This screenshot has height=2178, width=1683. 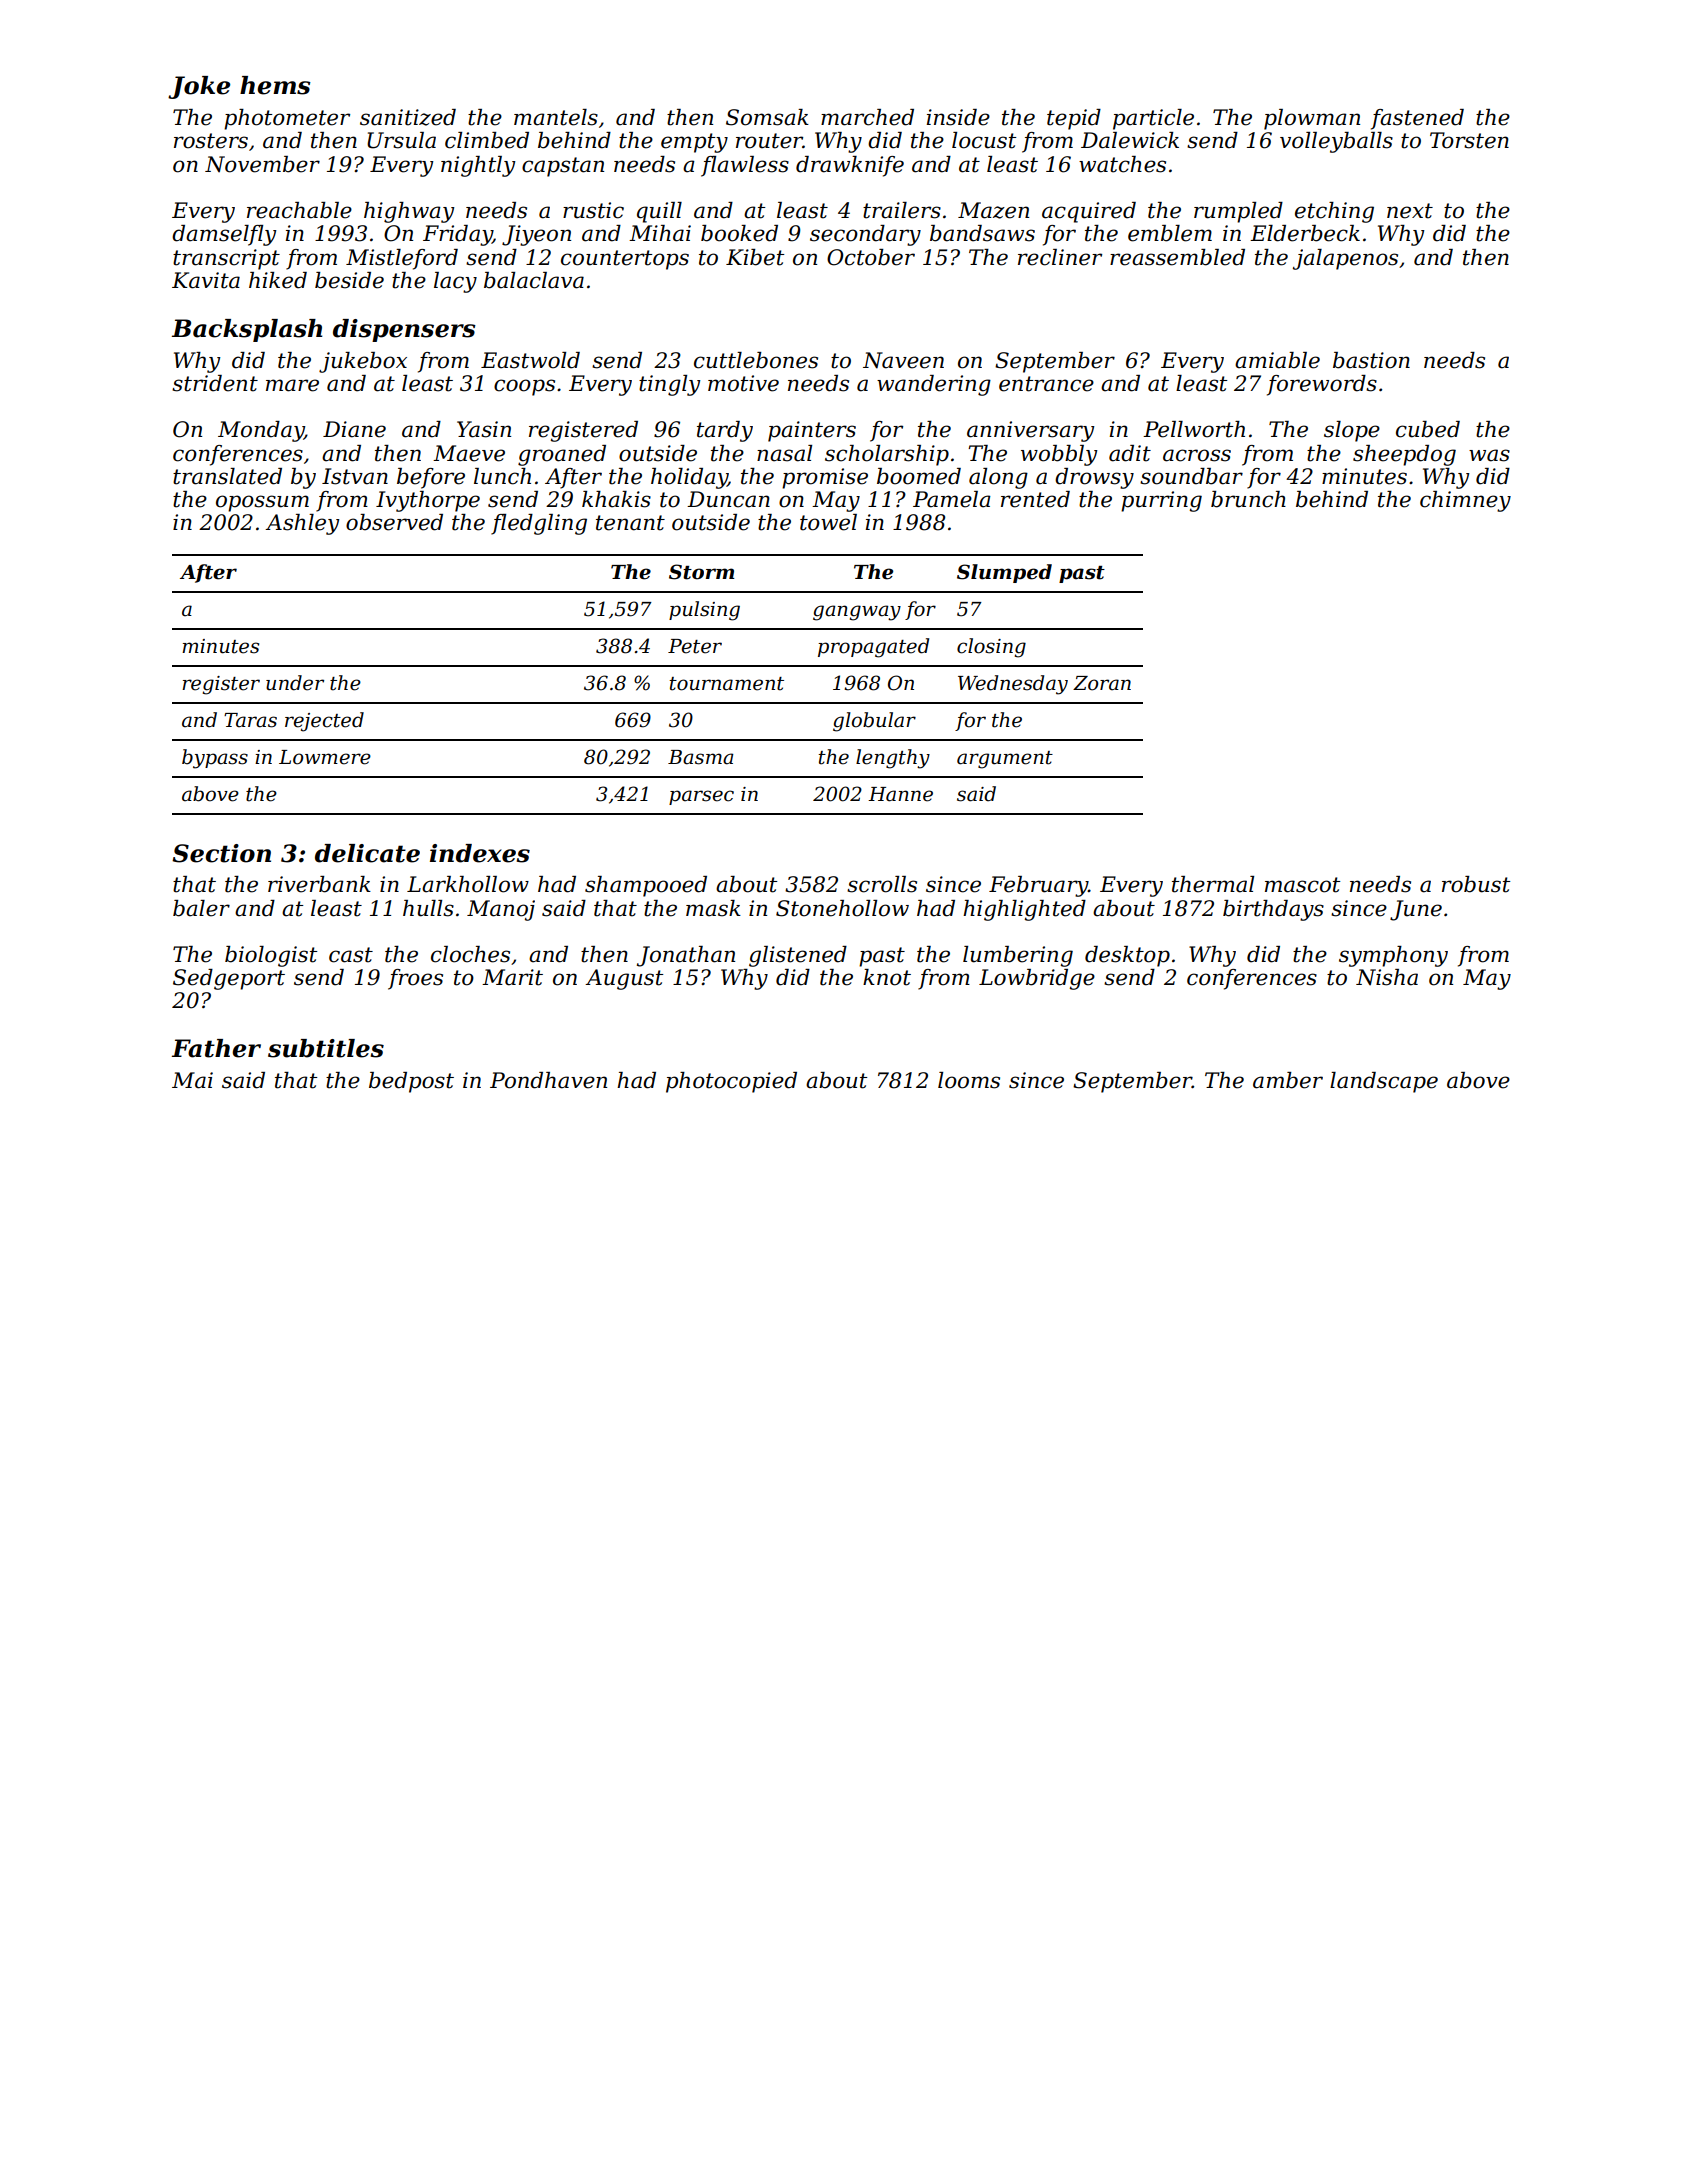 What do you see at coordinates (1384, 1082) in the screenshot?
I see `landscape` at bounding box center [1384, 1082].
